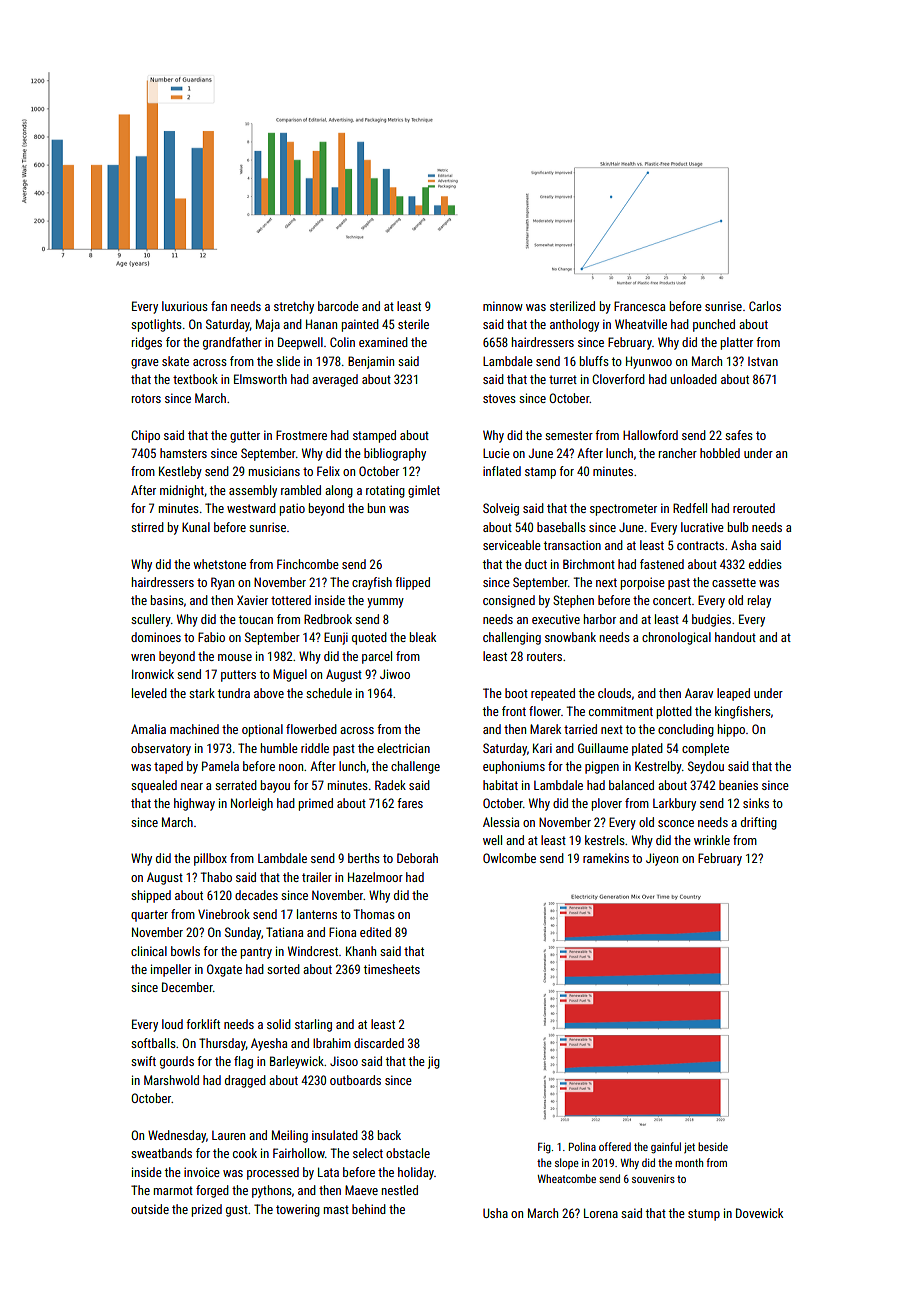 The width and height of the screenshot is (924, 1314). Describe the element at coordinates (146, 398) in the screenshot. I see `rotors` at that location.
